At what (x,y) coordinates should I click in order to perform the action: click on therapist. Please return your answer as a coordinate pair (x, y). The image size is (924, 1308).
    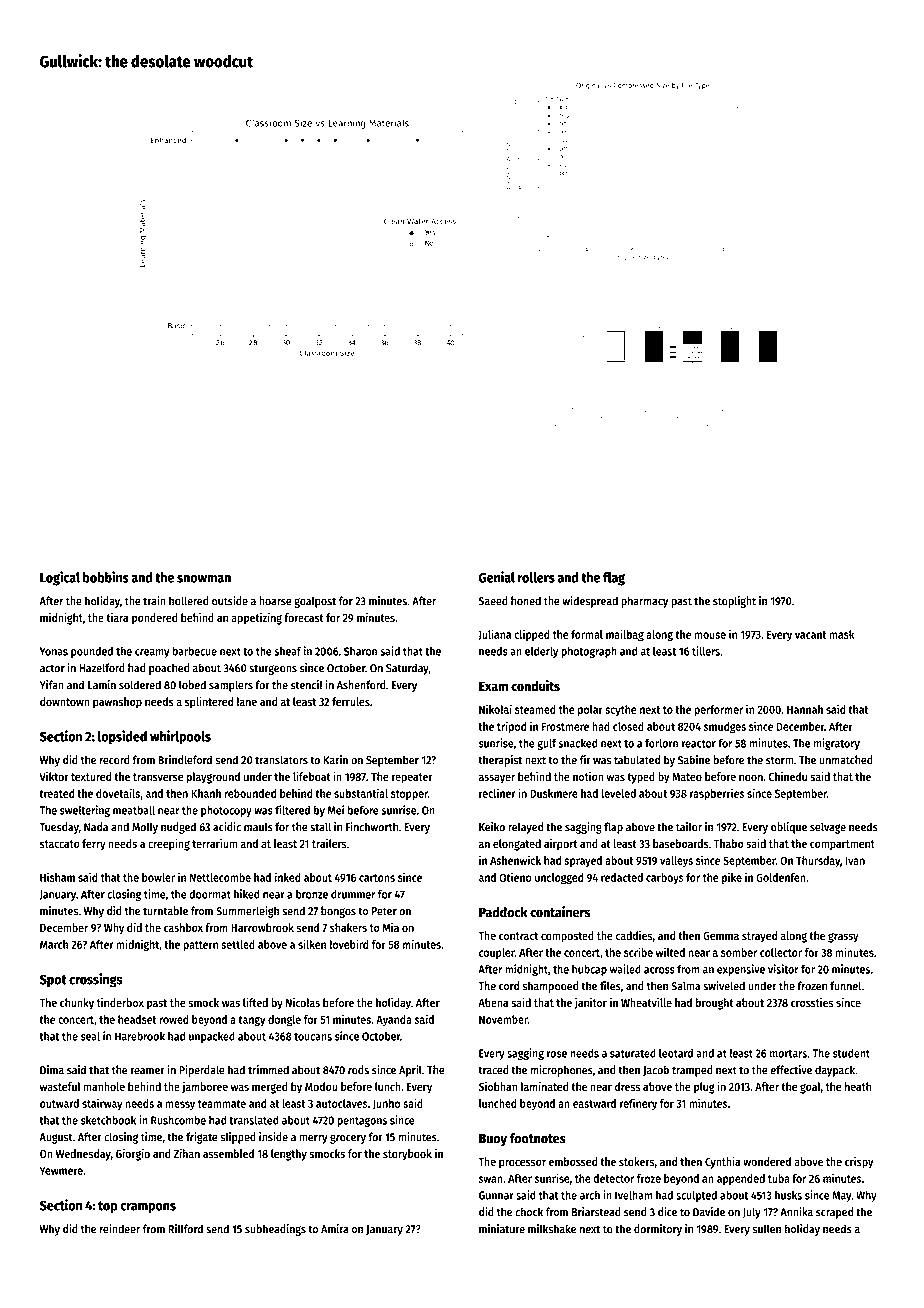
    Looking at the image, I should click on (500, 761).
